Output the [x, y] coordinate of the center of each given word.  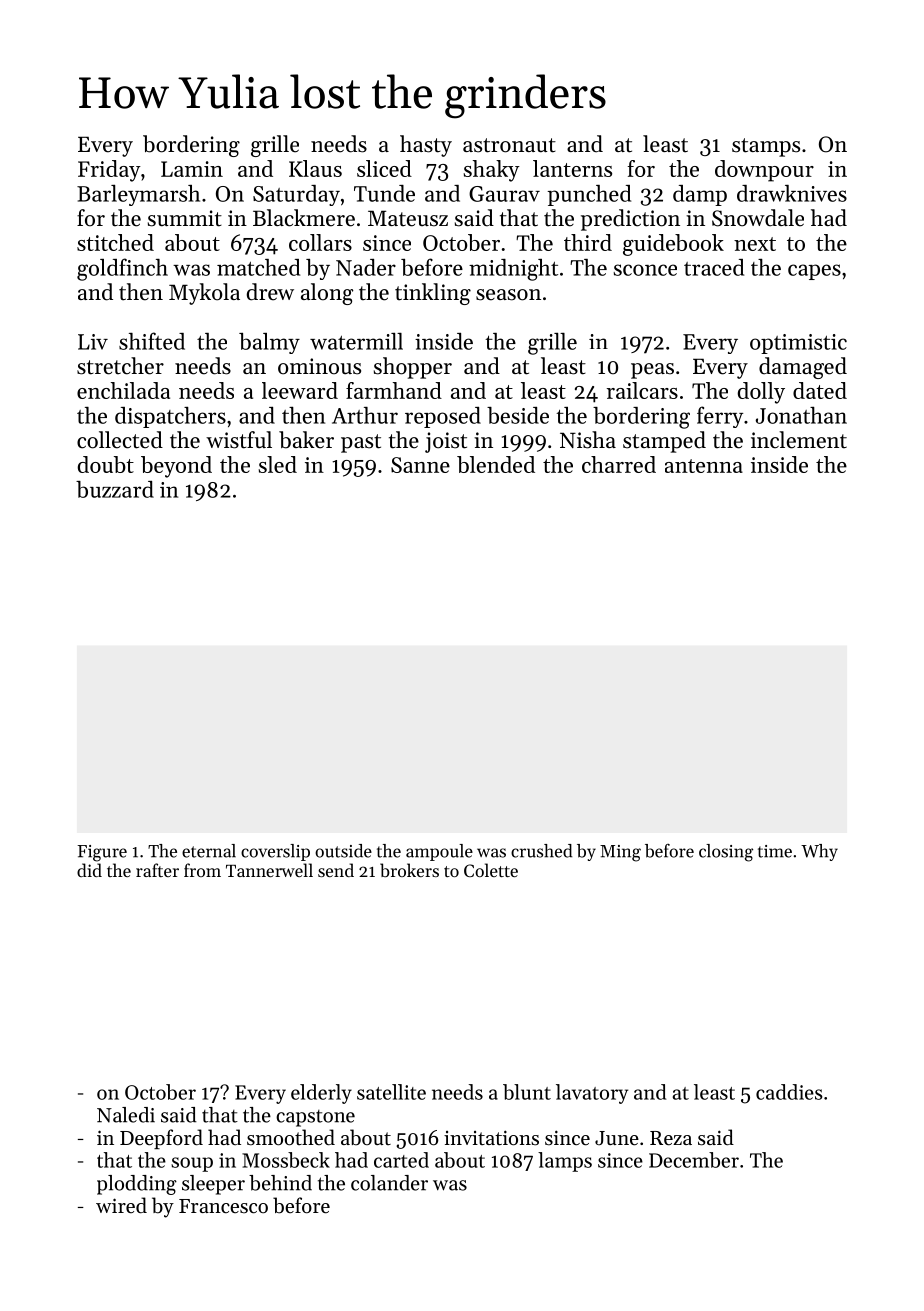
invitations [491, 1138]
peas [652, 371]
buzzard [115, 489]
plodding [137, 1185]
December [694, 1160]
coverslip [275, 852]
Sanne [420, 465]
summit [185, 218]
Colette [491, 870]
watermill [356, 341]
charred [619, 464]
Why [819, 852]
